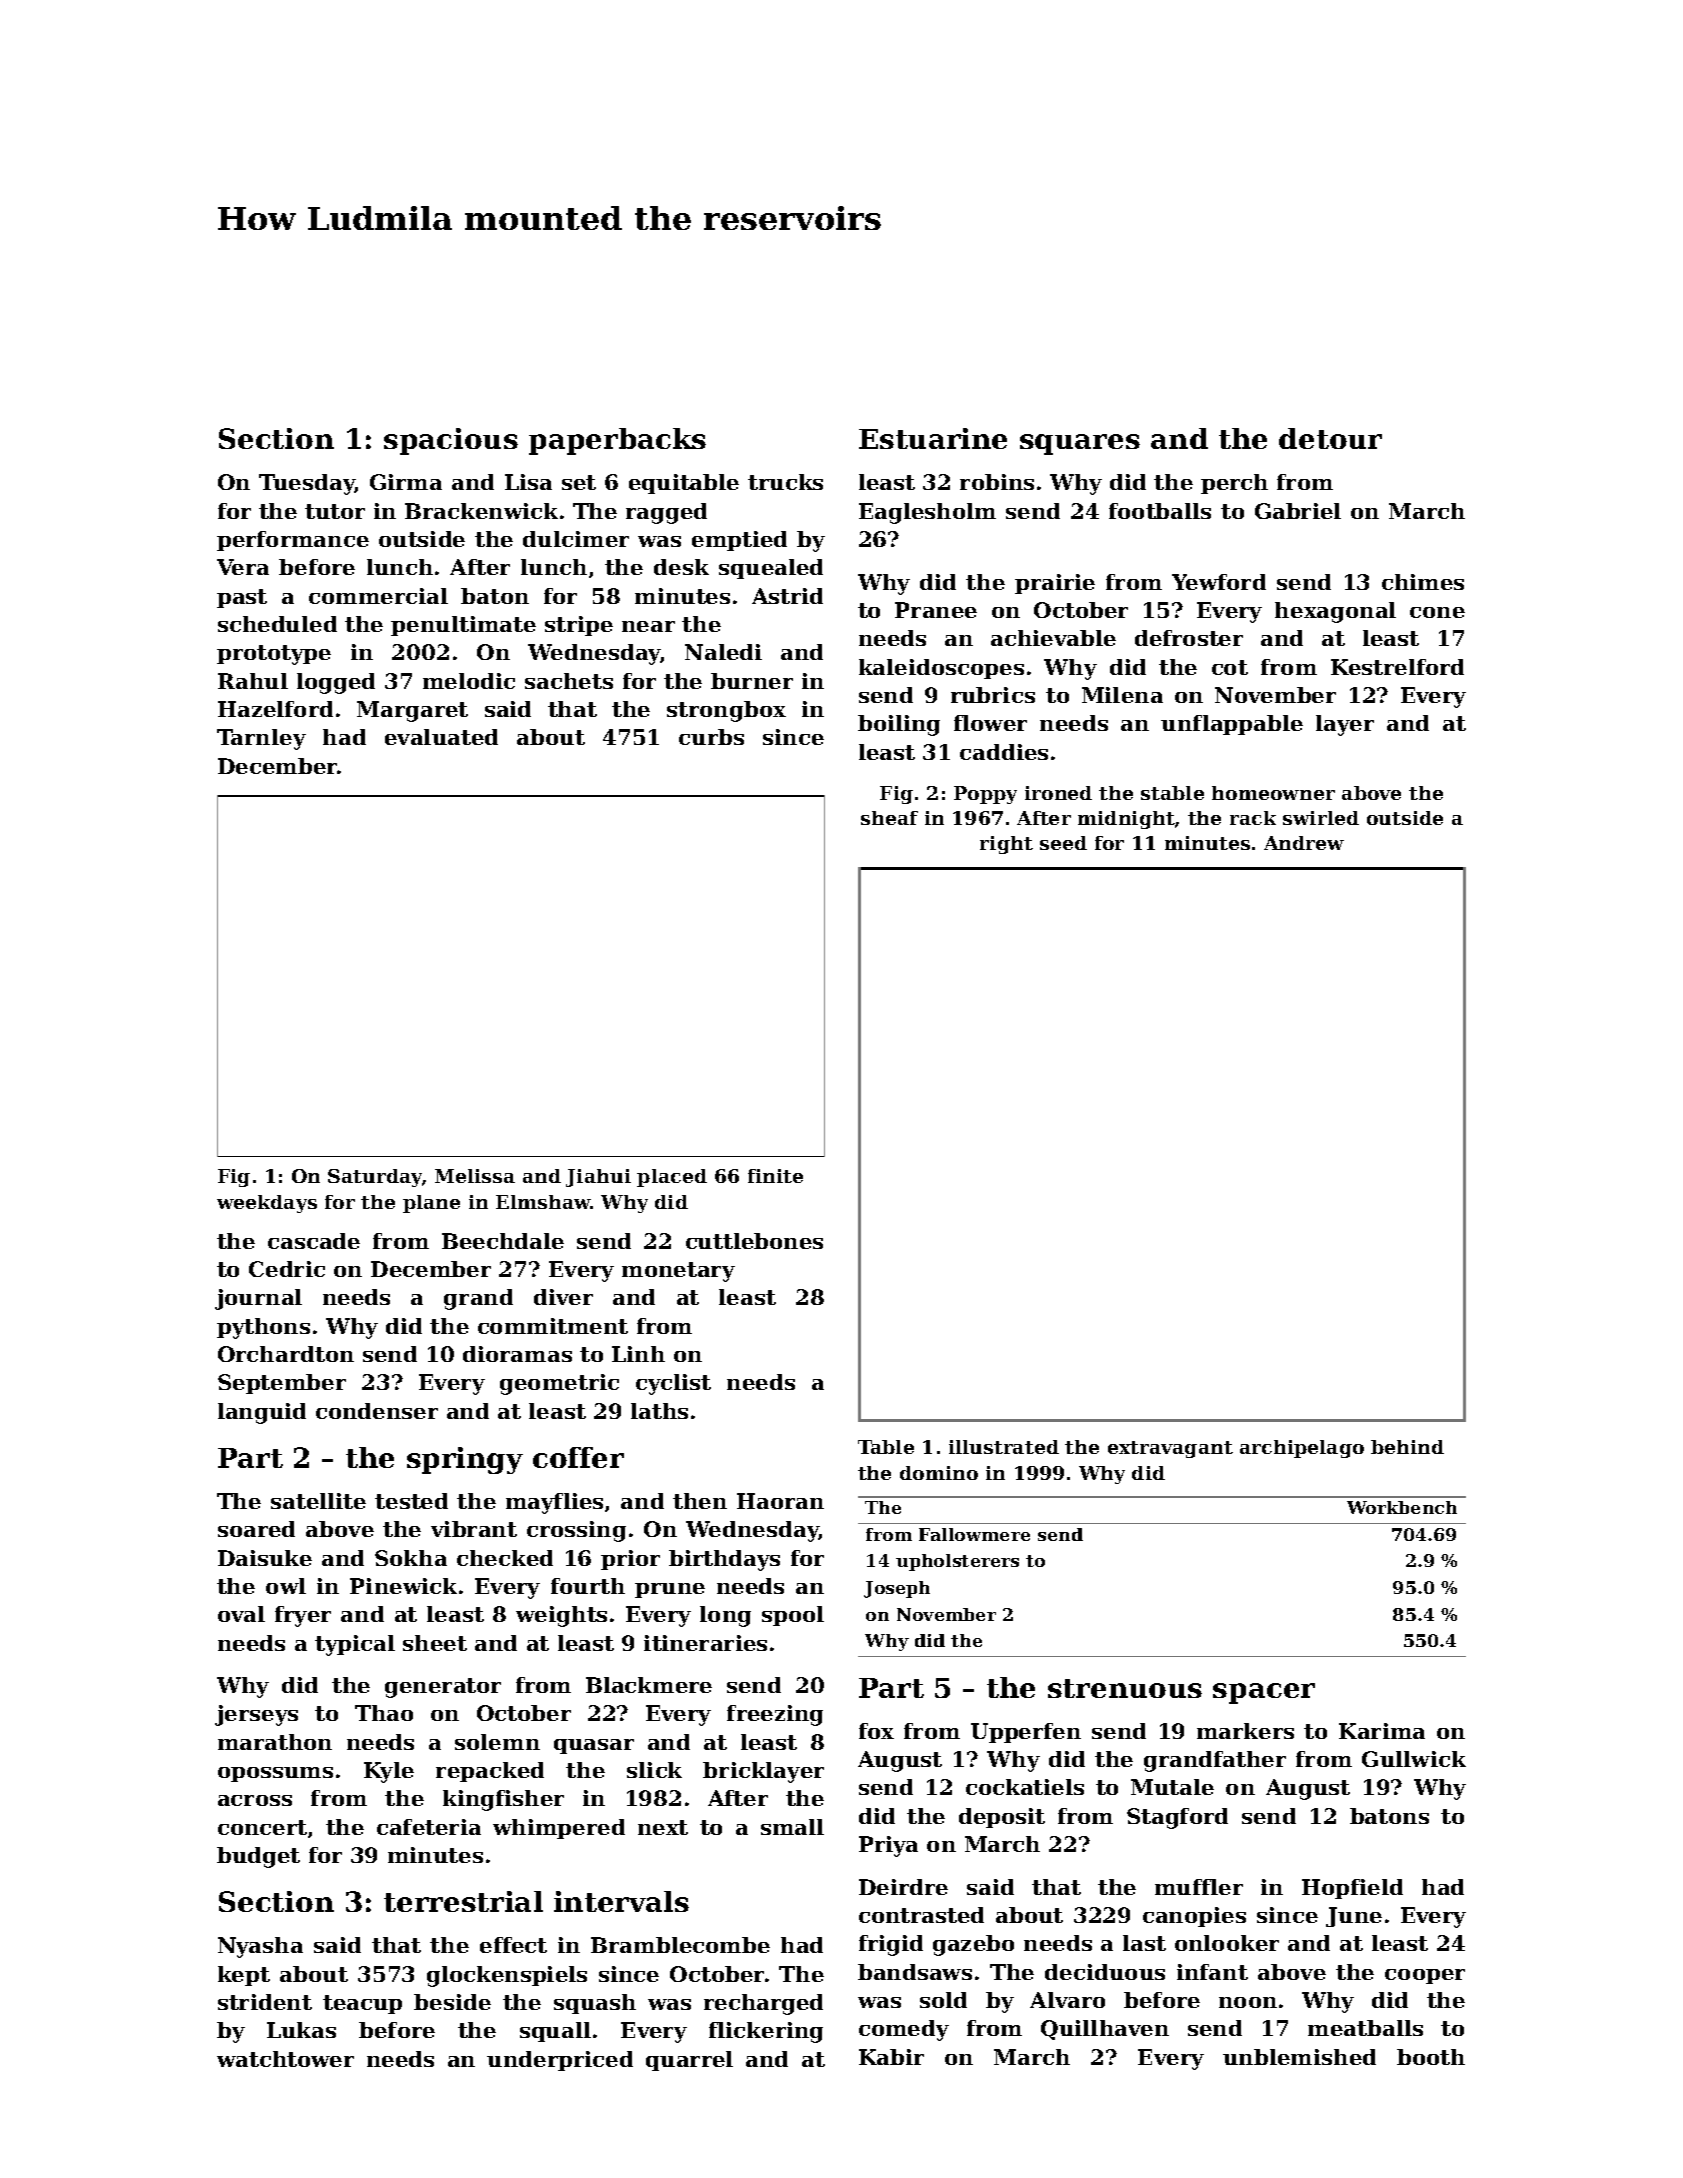  Describe the element at coordinates (1080, 444) in the screenshot. I see `squares` at that location.
